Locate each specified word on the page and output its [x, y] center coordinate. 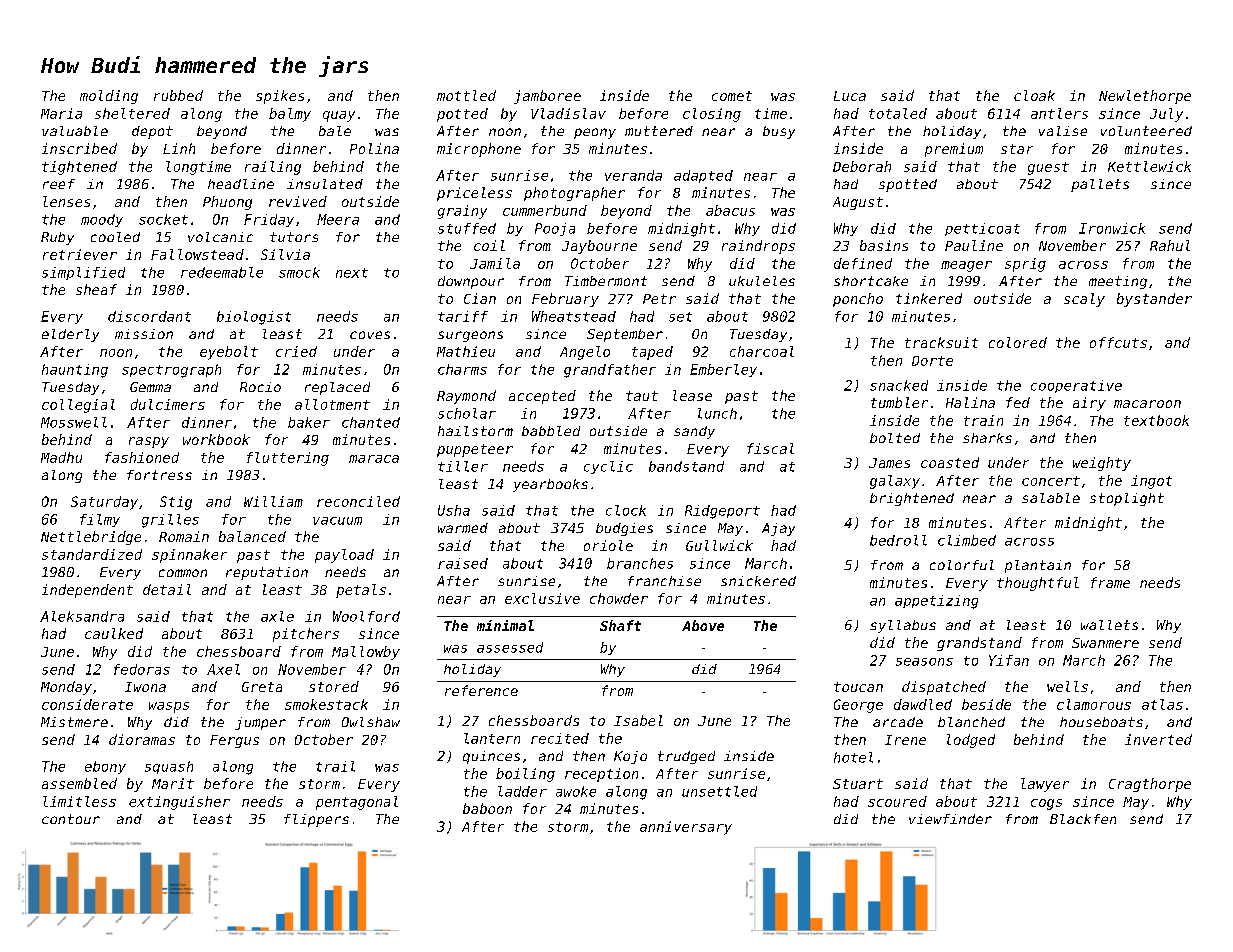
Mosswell [74, 422]
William [273, 501]
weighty [1102, 464]
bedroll [898, 540]
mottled [466, 95]
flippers [316, 820]
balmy [290, 115]
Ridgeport [722, 512]
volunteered [1146, 131]
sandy [694, 432]
